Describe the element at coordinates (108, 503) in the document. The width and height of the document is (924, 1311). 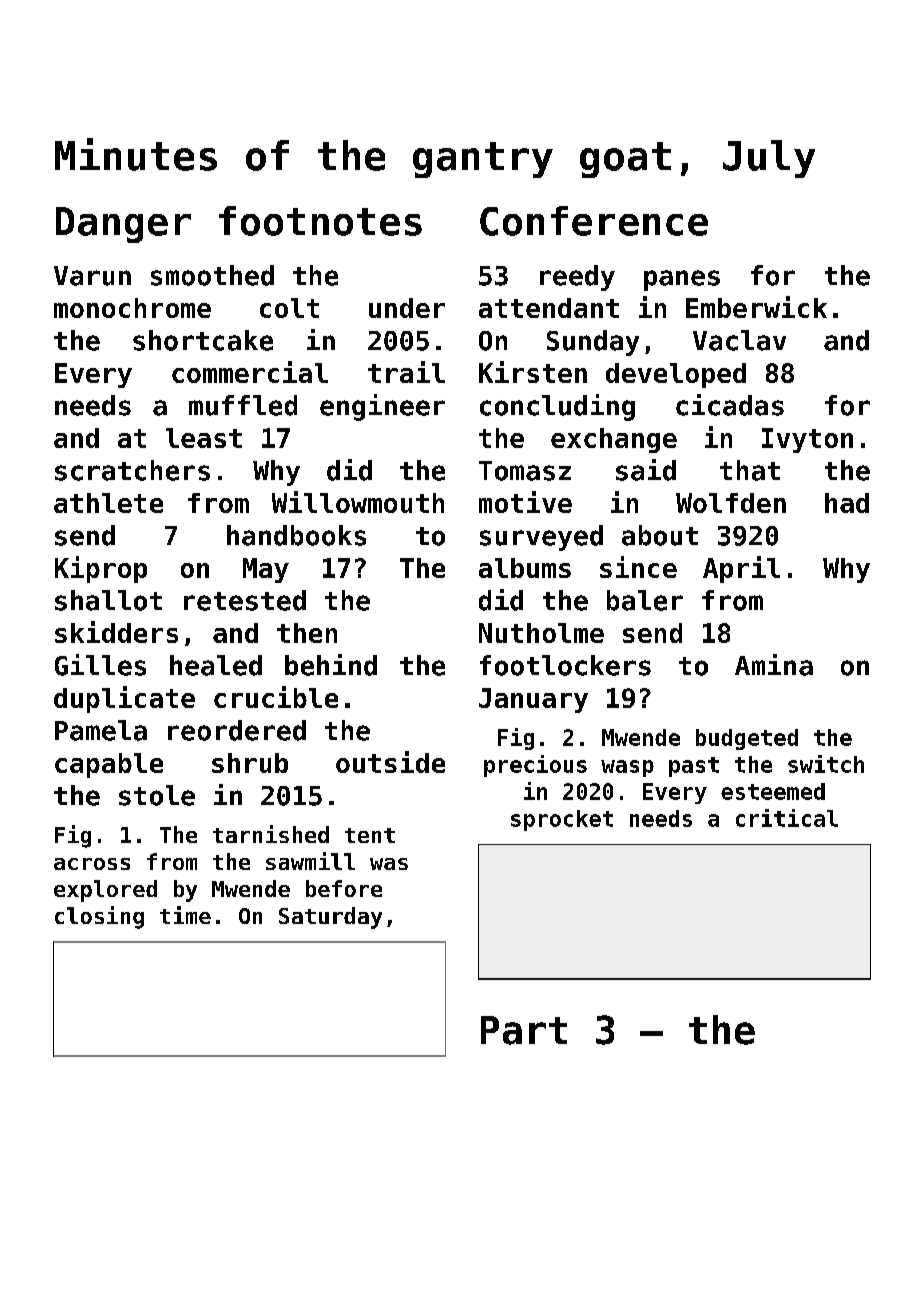
I see `athlete` at that location.
